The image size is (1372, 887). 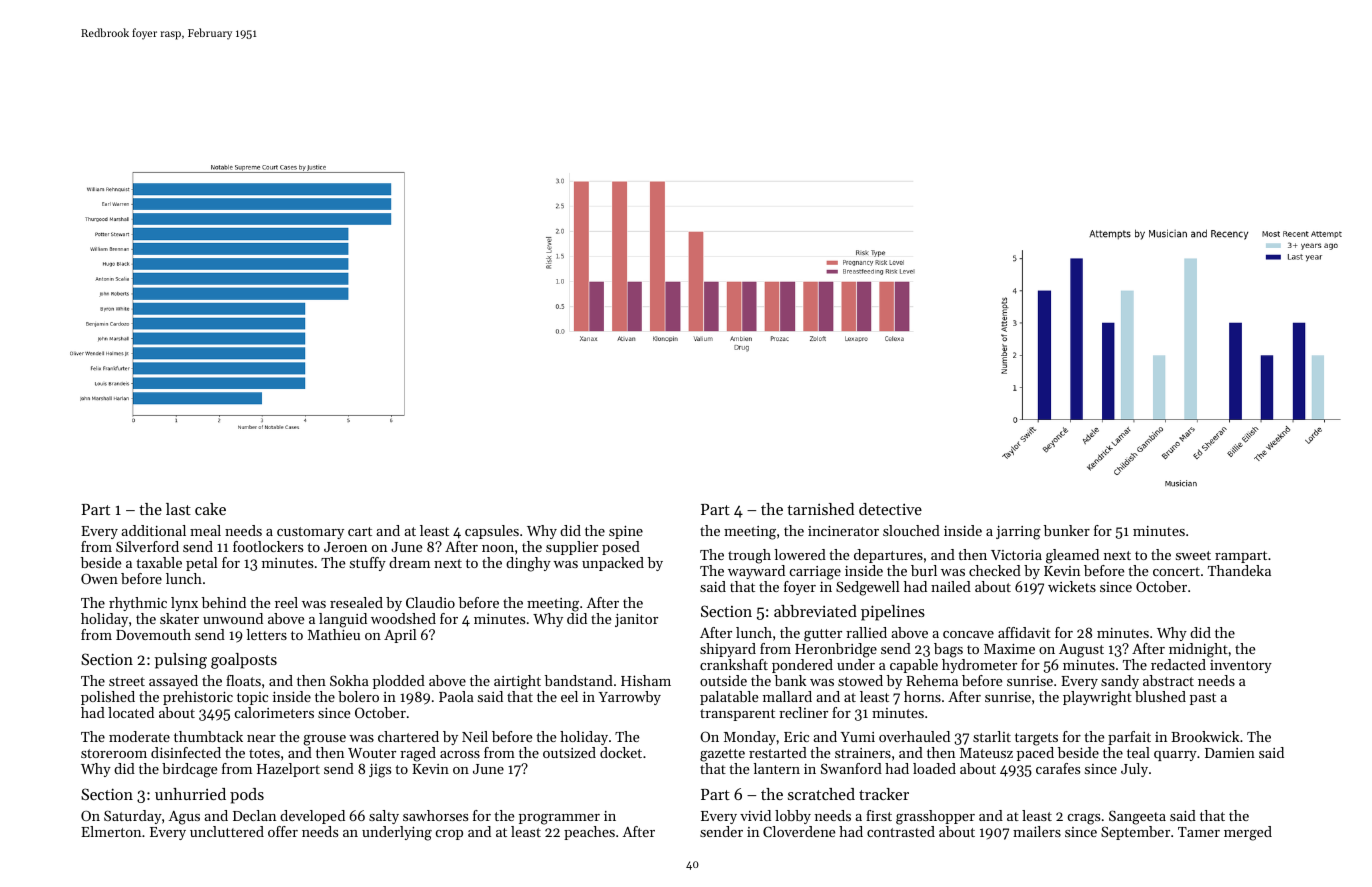 I want to click on merged, so click(x=1248, y=833).
